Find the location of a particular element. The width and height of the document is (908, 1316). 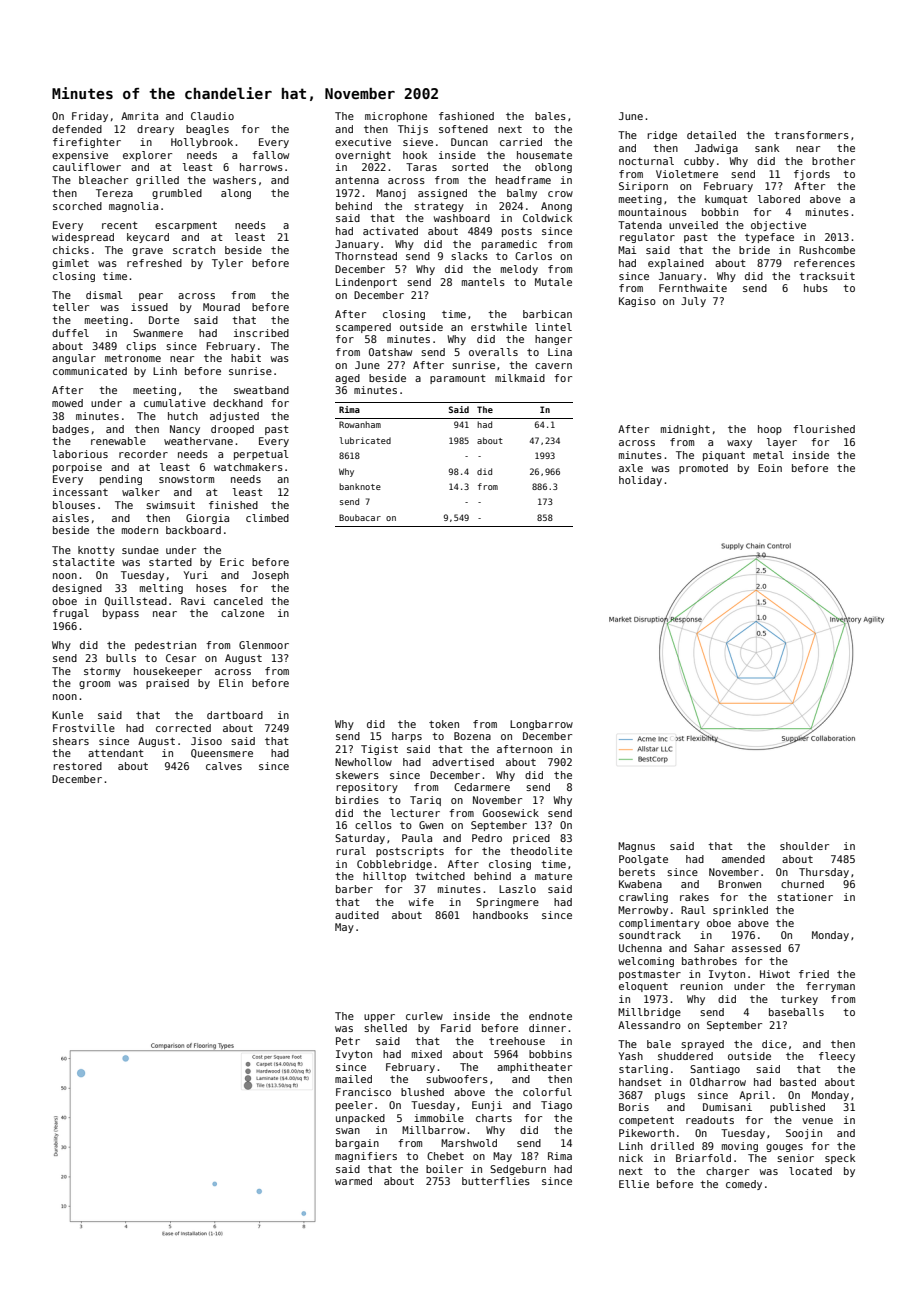

butterflies is located at coordinates (496, 1181).
